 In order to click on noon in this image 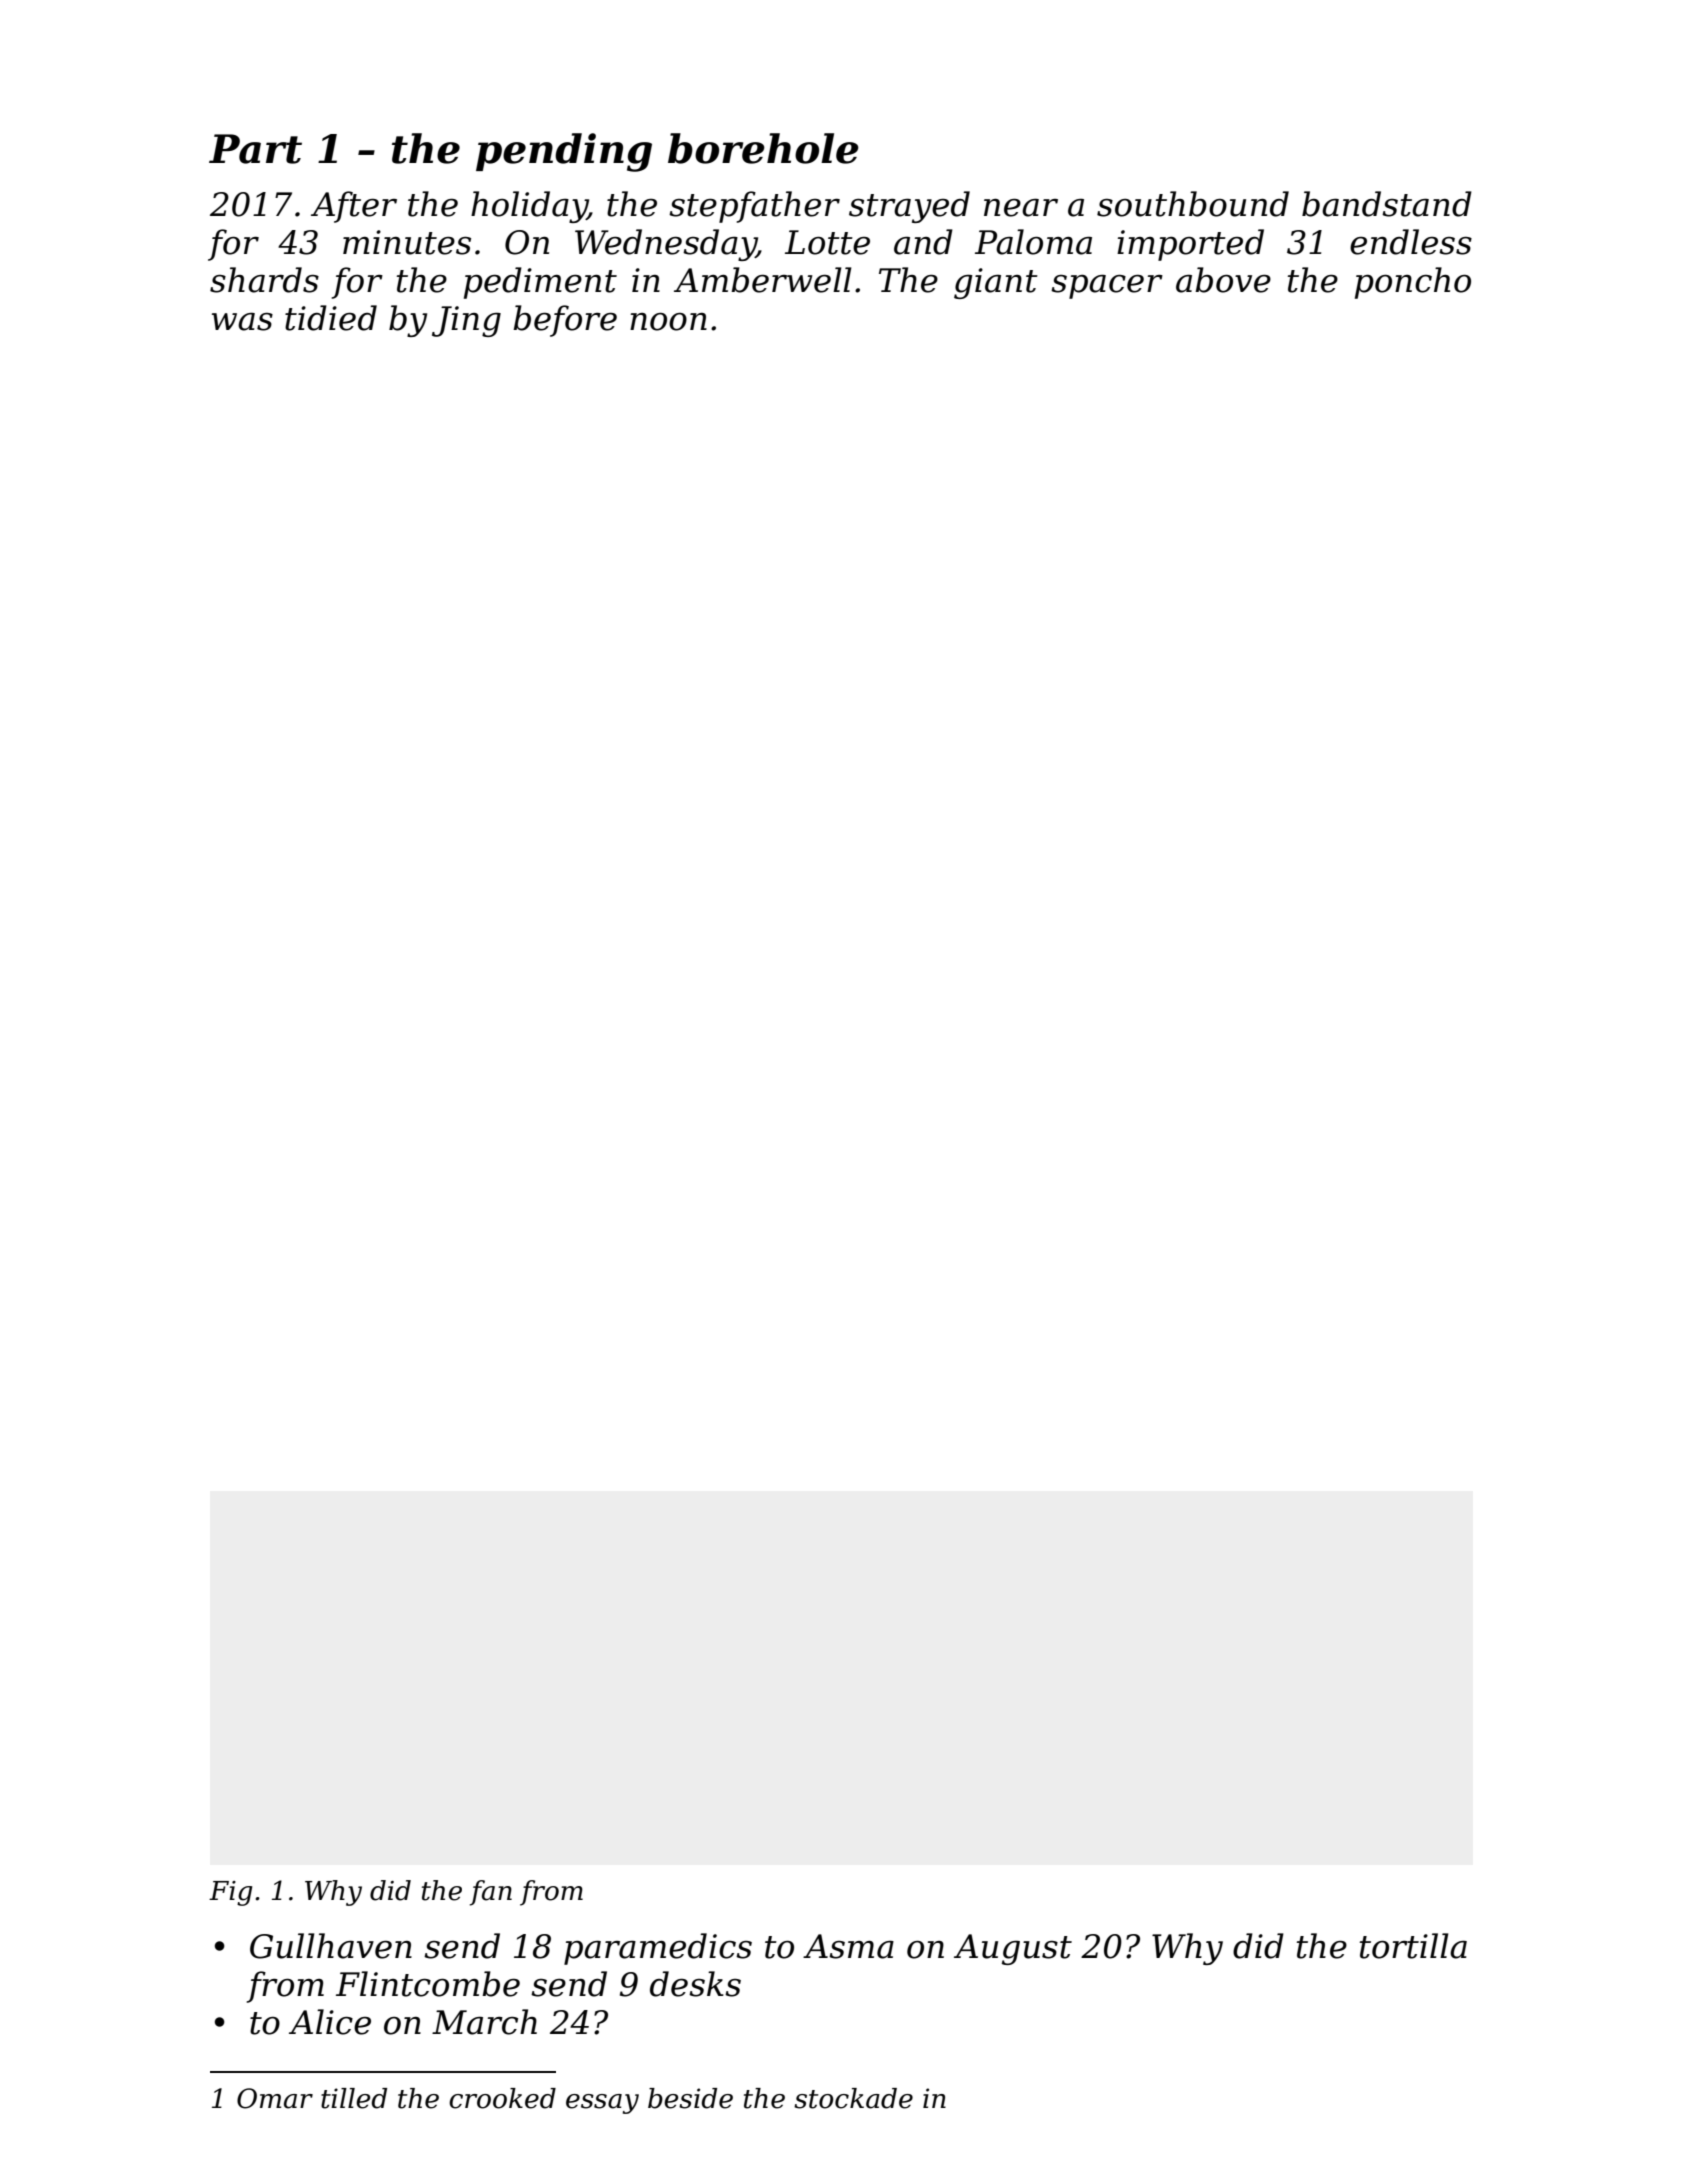, I will do `click(668, 322)`.
